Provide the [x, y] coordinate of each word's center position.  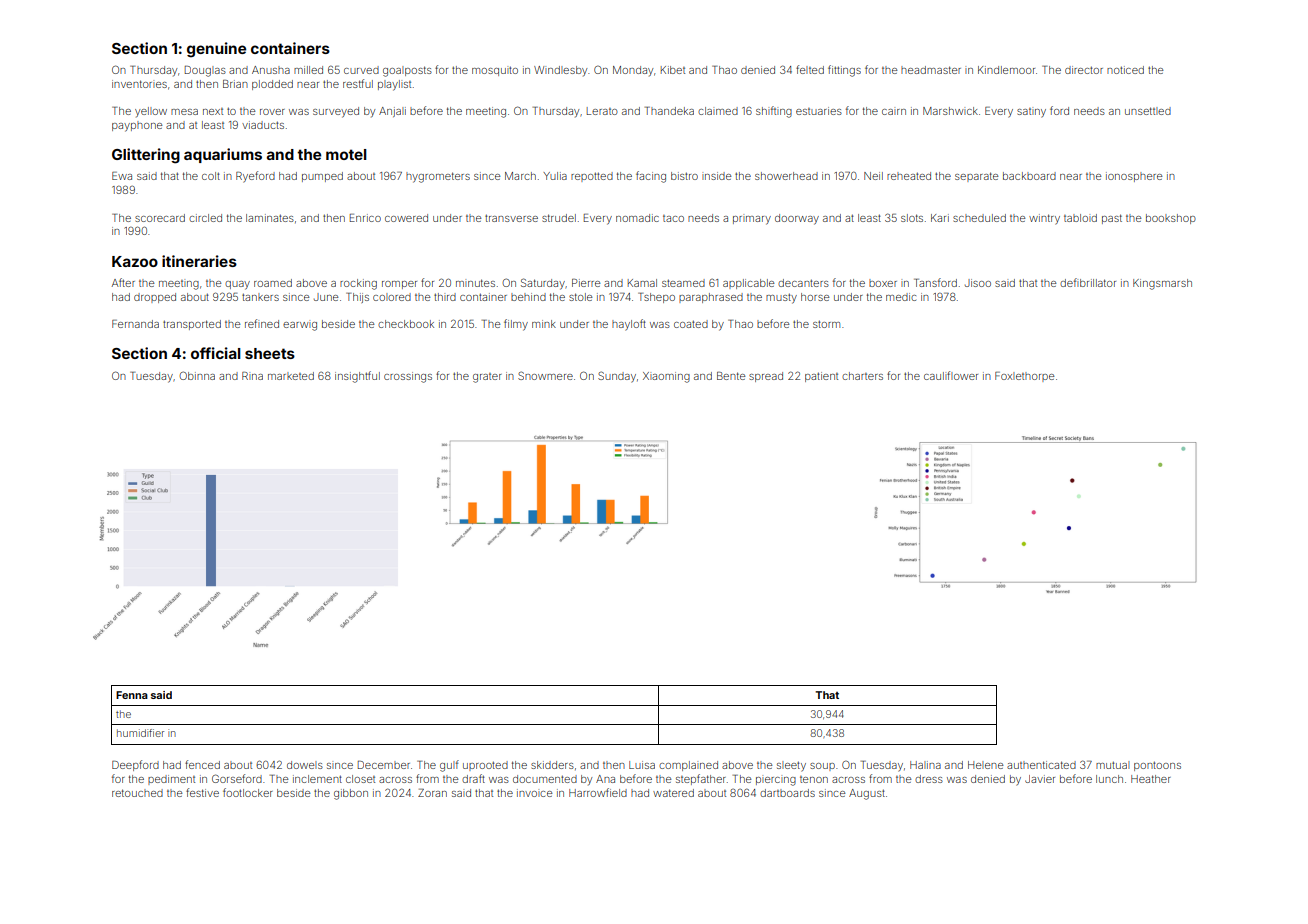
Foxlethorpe [1024, 377]
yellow [151, 112]
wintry [1044, 219]
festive [202, 792]
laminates [270, 218]
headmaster [931, 70]
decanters [803, 283]
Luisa [642, 765]
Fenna [132, 695]
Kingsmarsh [1162, 284]
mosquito [495, 71]
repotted [592, 177]
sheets [270, 353]
